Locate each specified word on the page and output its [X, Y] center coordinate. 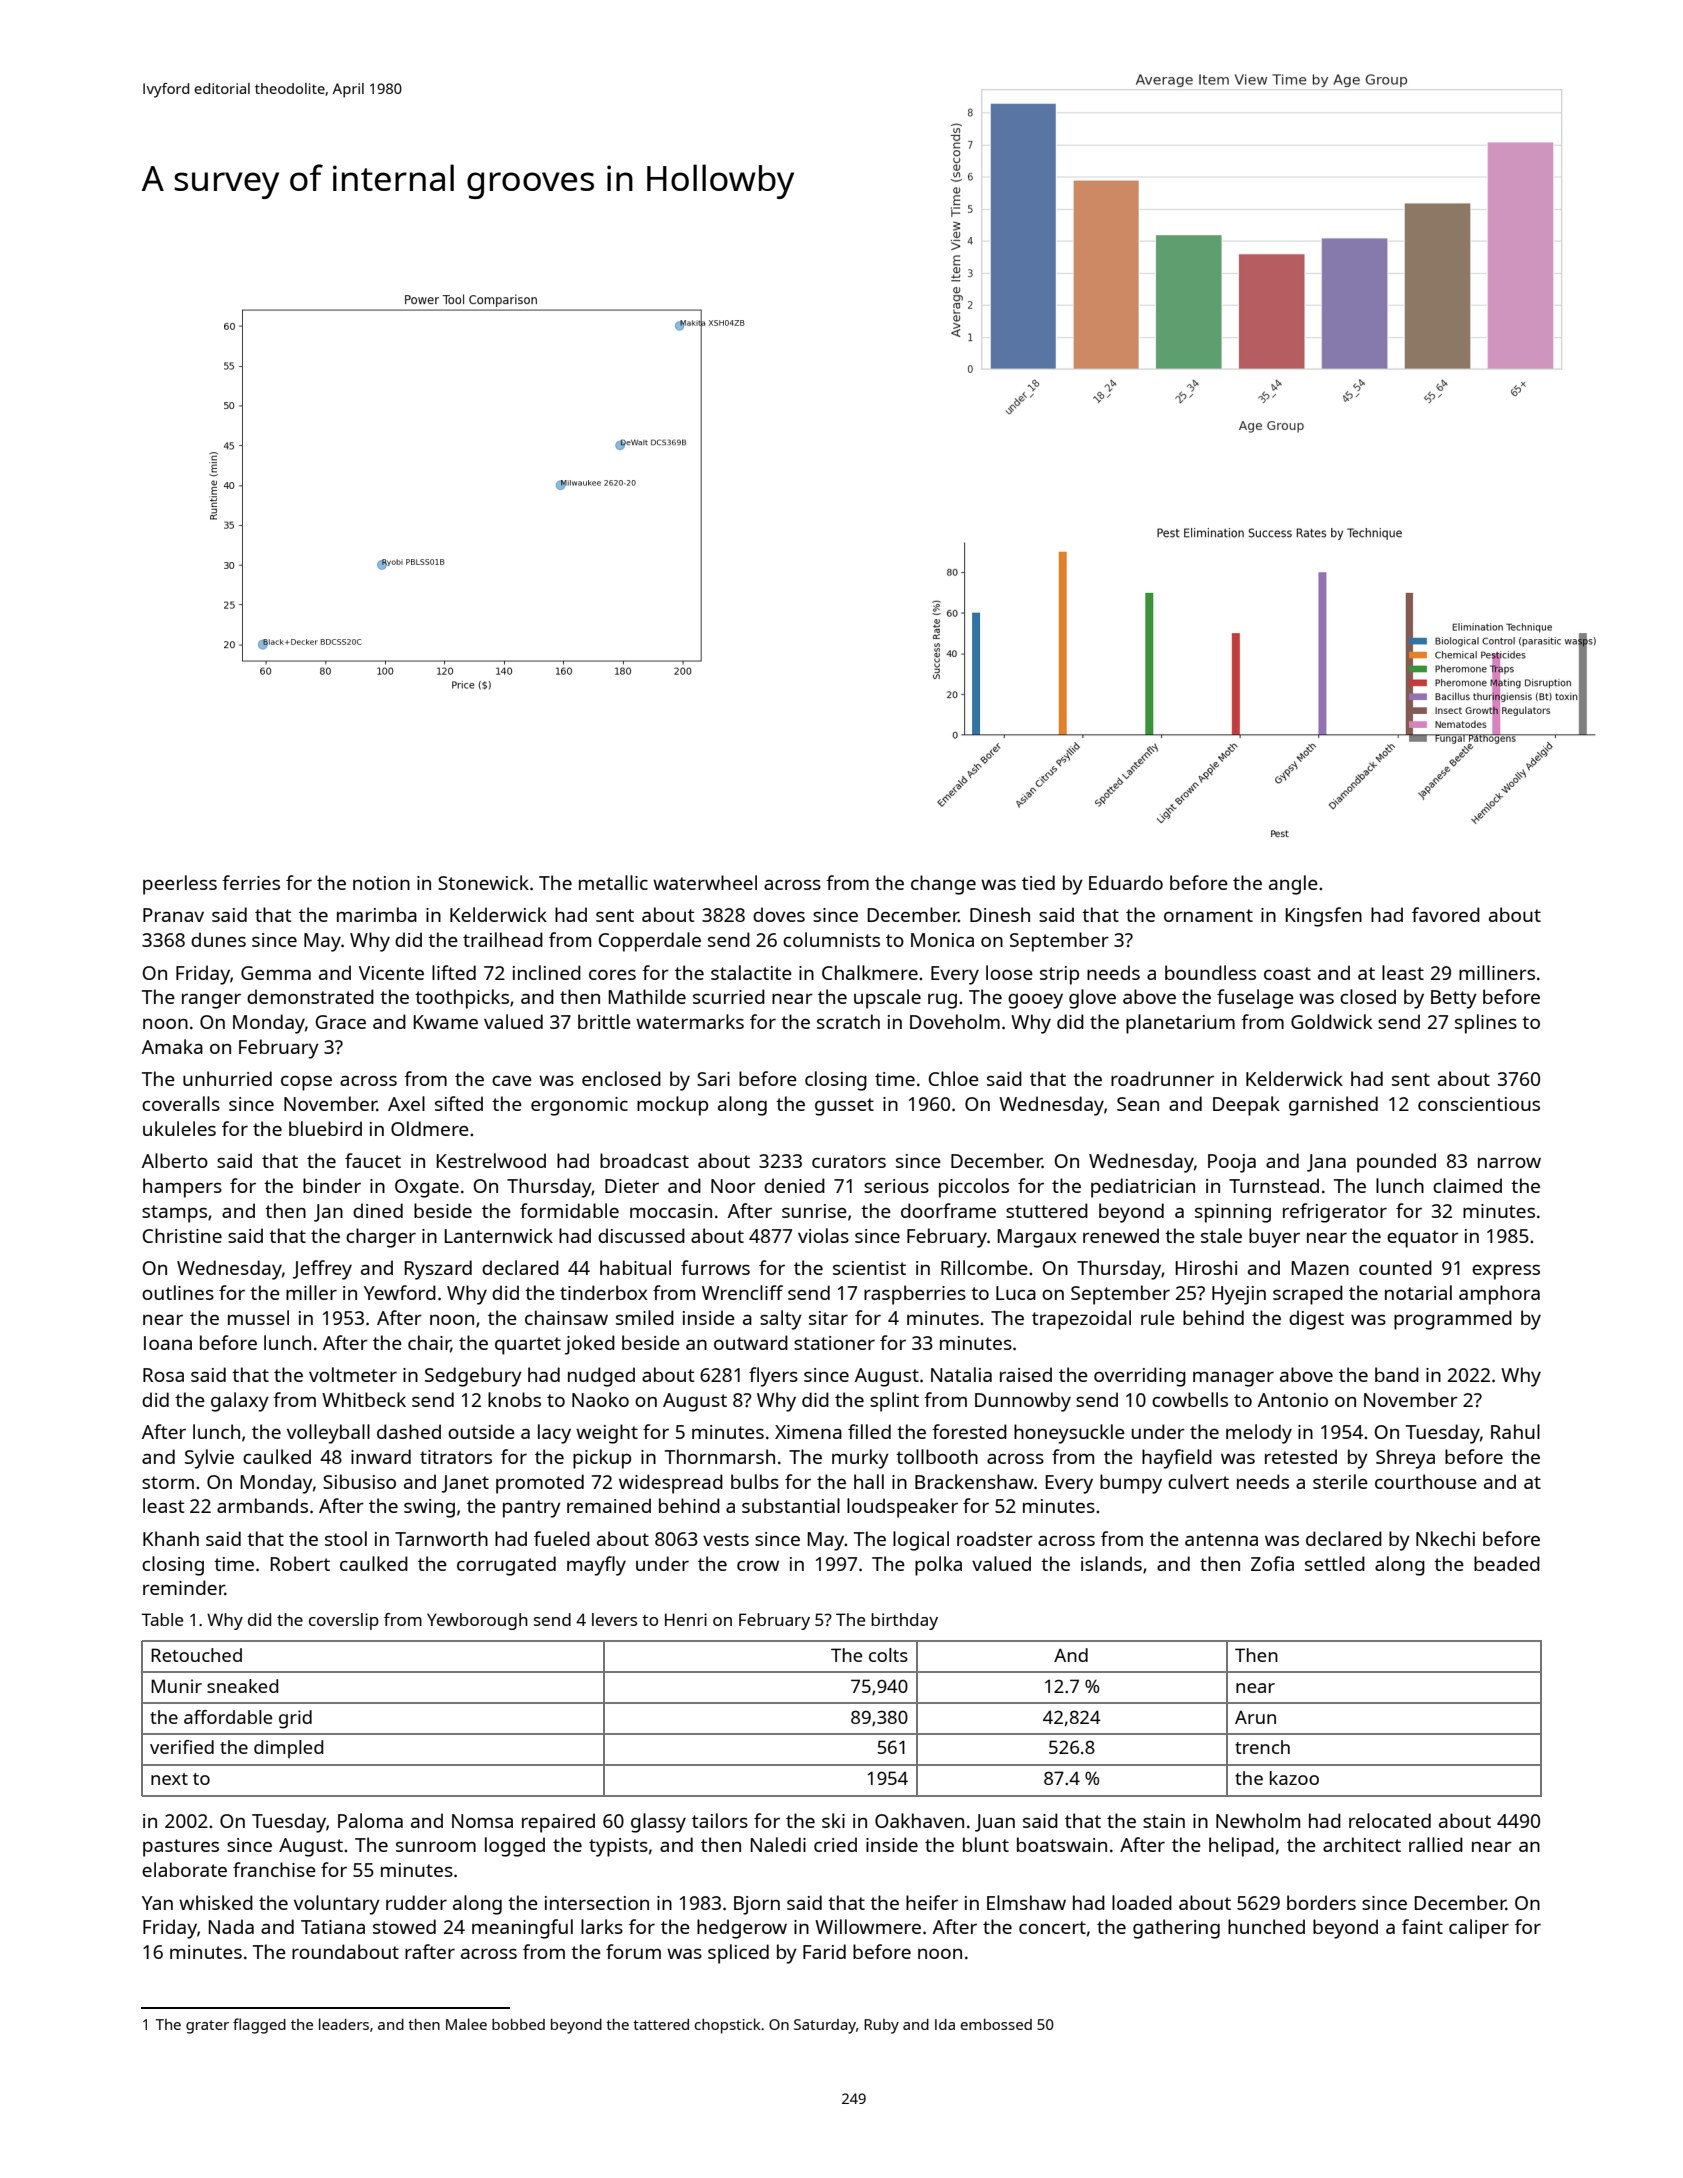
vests [726, 1539]
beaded [1507, 1563]
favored [1446, 914]
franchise [274, 1869]
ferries [251, 882]
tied [1038, 882]
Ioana [168, 1343]
